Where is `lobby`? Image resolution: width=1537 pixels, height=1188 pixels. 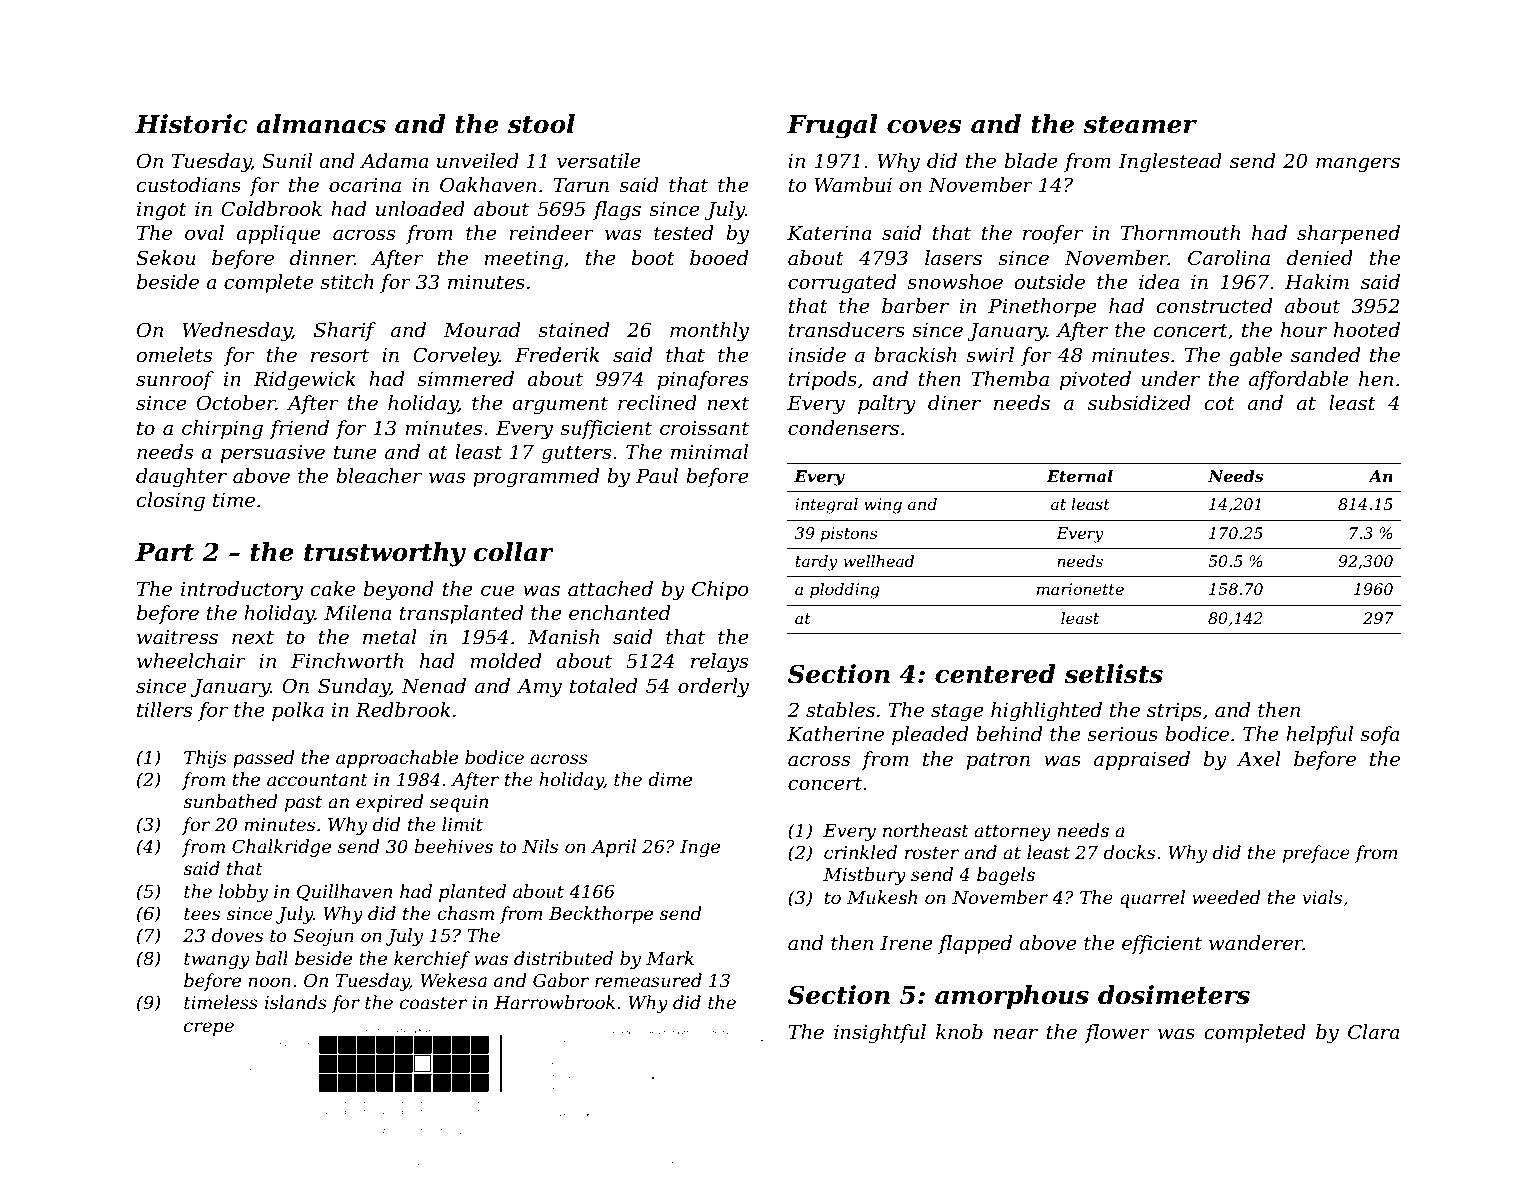
lobby is located at coordinates (243, 893).
